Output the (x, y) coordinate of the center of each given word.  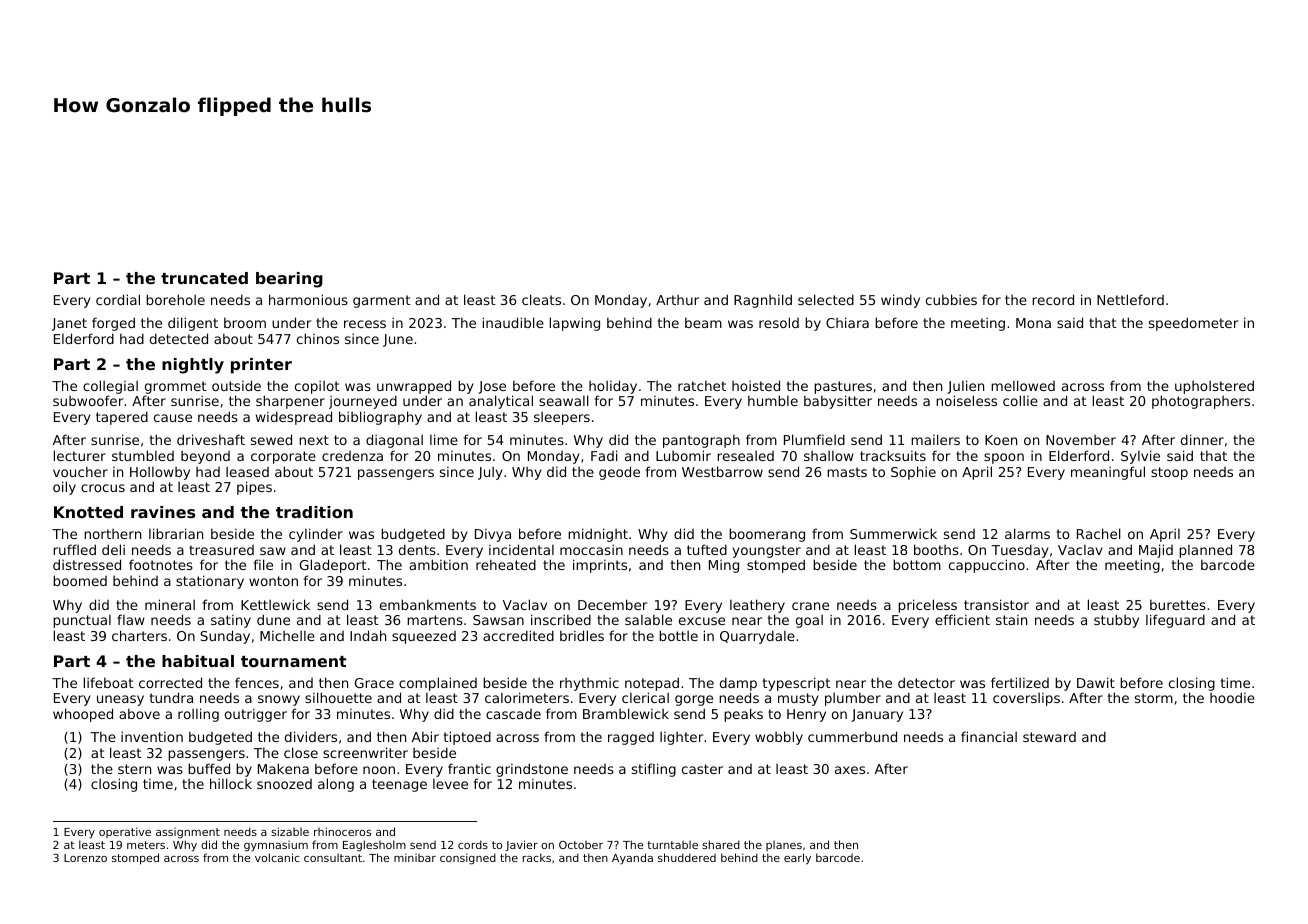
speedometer (1193, 324)
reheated (506, 564)
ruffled (74, 549)
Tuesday (1020, 551)
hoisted (756, 385)
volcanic (277, 857)
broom (245, 322)
